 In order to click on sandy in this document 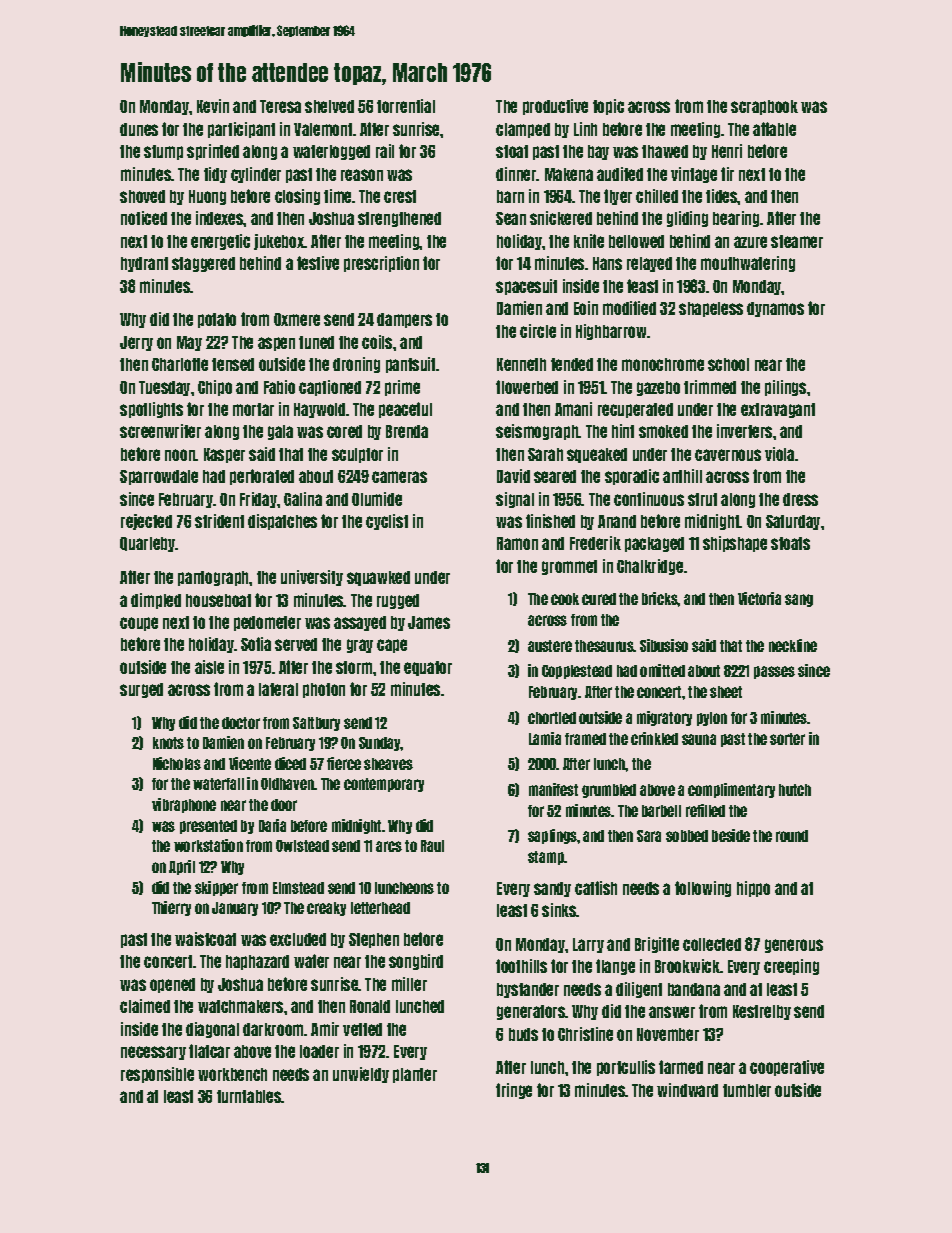, I will do `click(552, 889)`.
